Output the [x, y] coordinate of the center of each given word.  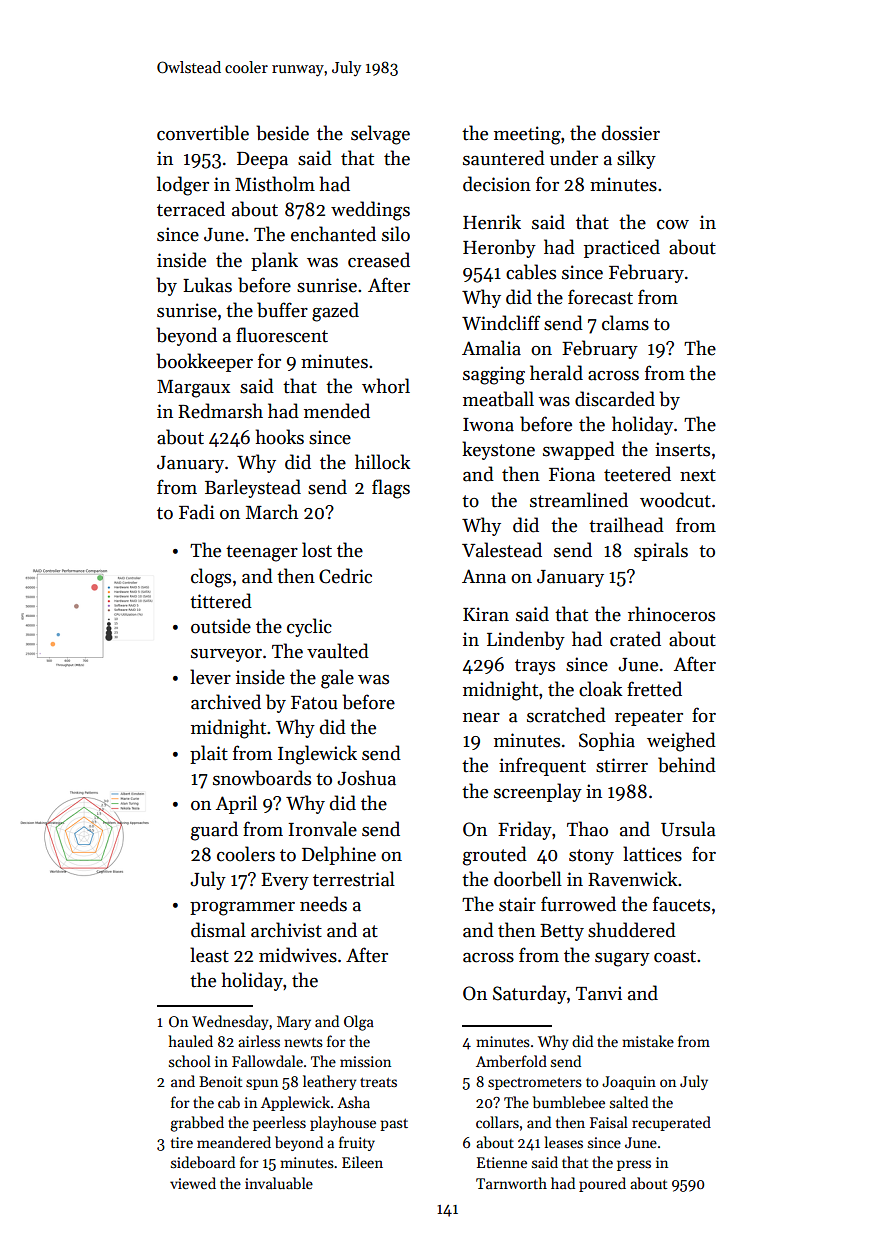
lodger [183, 186]
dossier [631, 133]
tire [182, 1142]
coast [675, 956]
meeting [527, 135]
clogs [211, 578]
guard [214, 831]
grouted [495, 856]
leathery [329, 1082]
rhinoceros [671, 614]
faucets [681, 904]
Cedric [345, 576]
